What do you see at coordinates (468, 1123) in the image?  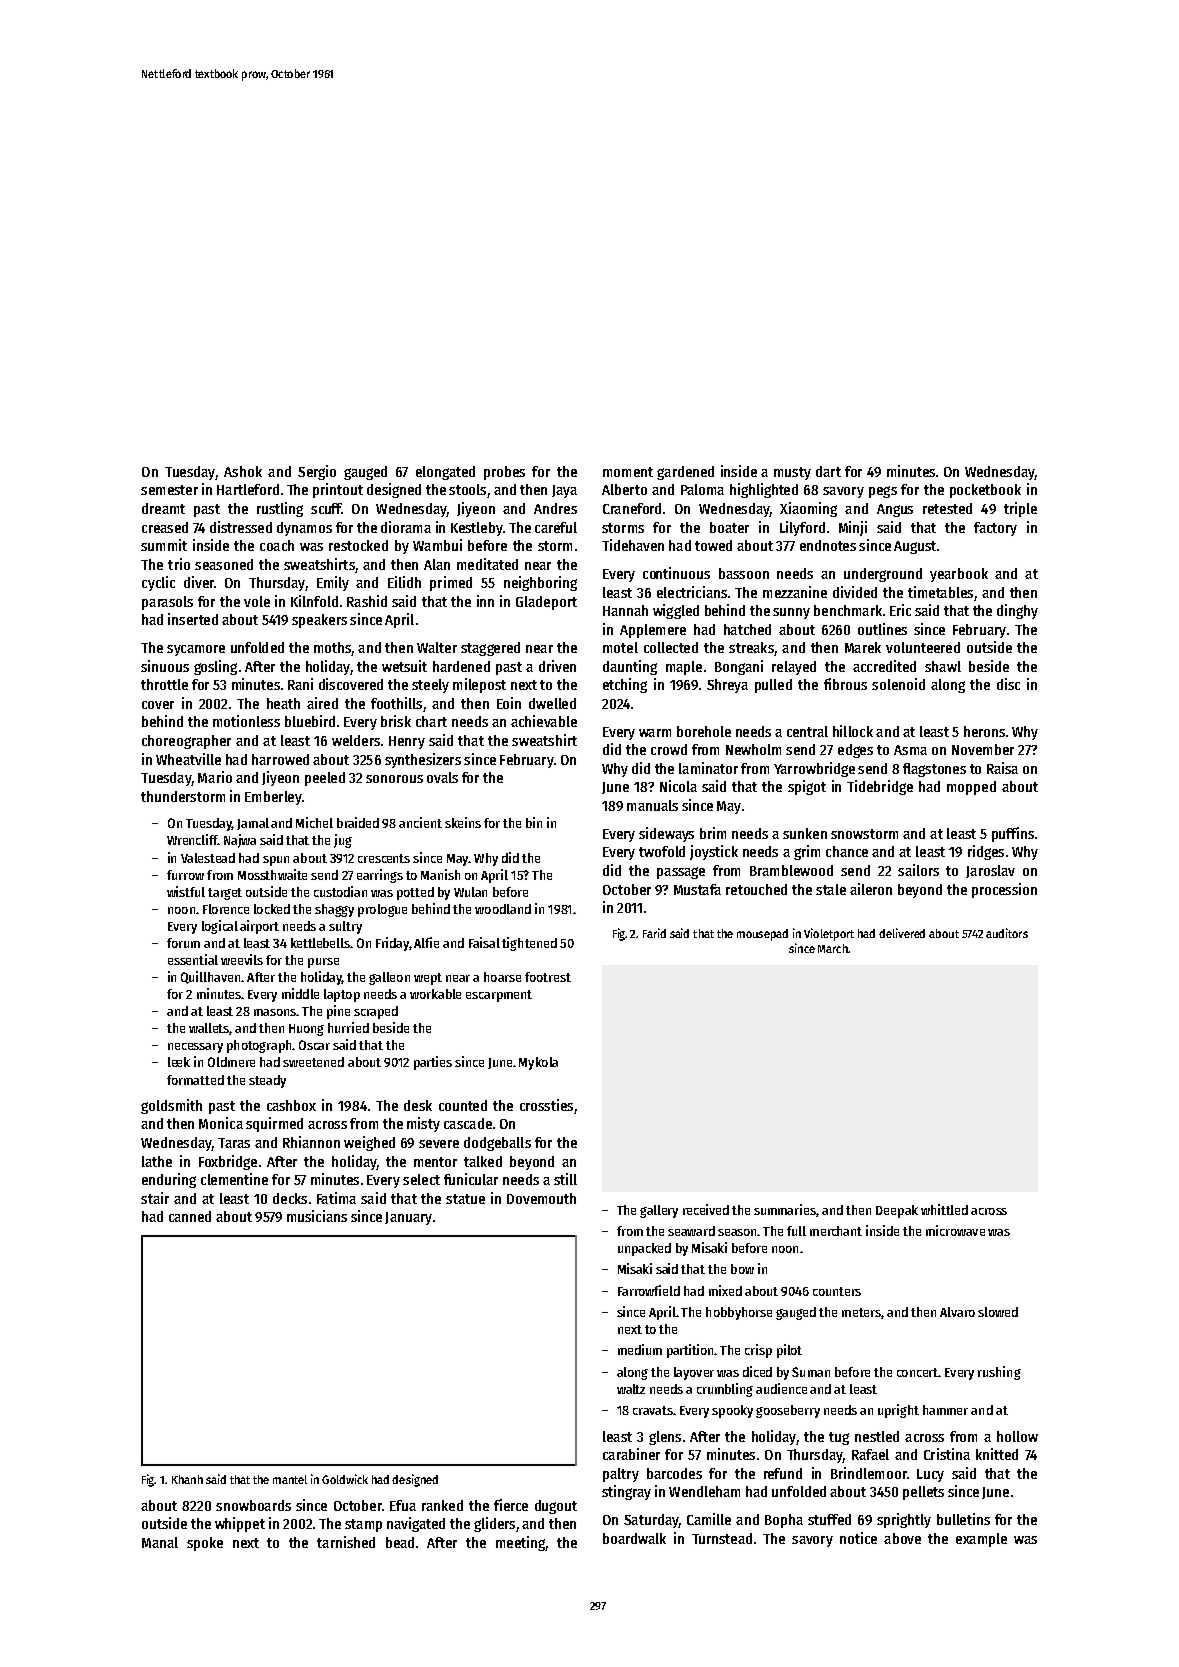 I see `cascade` at bounding box center [468, 1123].
